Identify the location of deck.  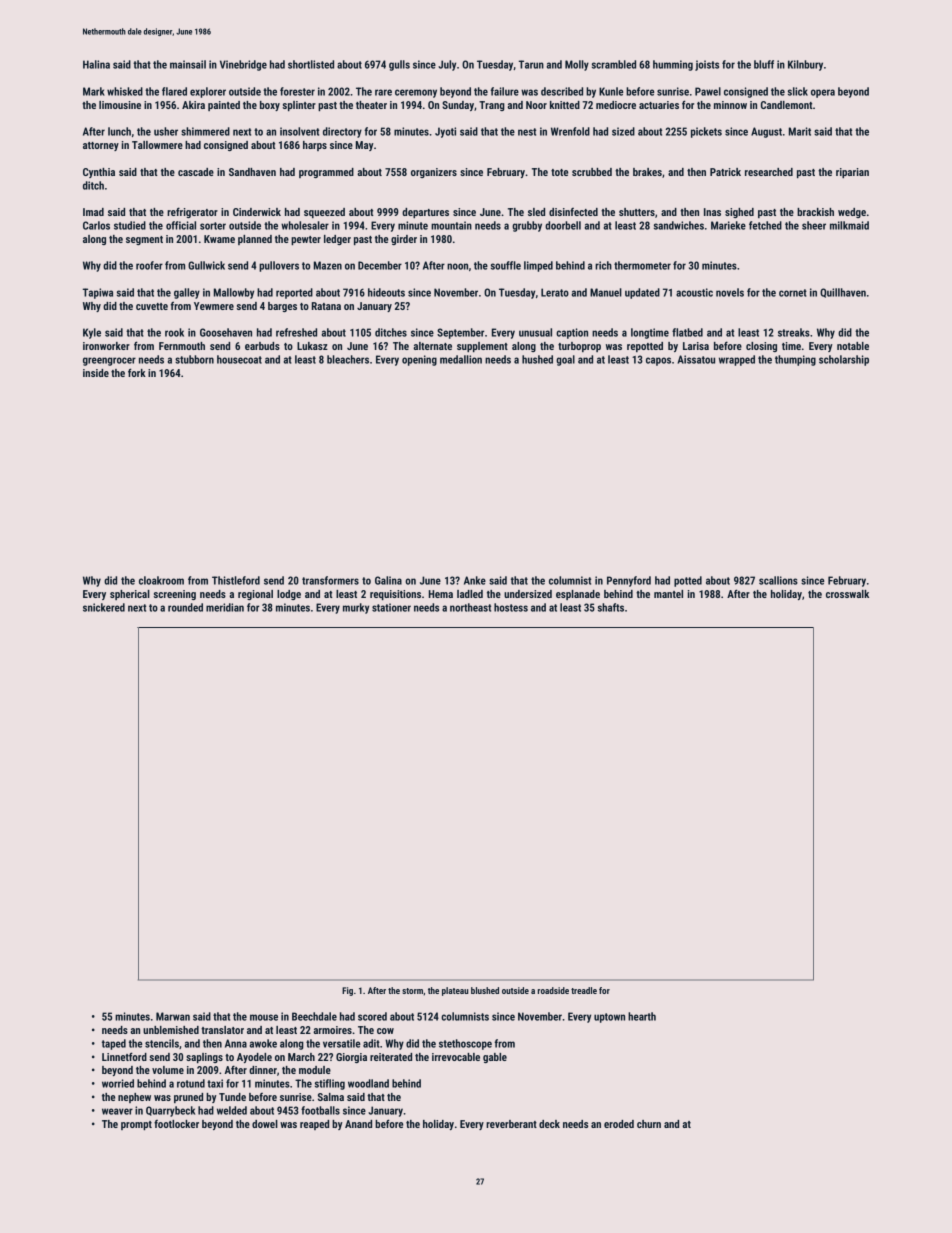
(549, 1124).
